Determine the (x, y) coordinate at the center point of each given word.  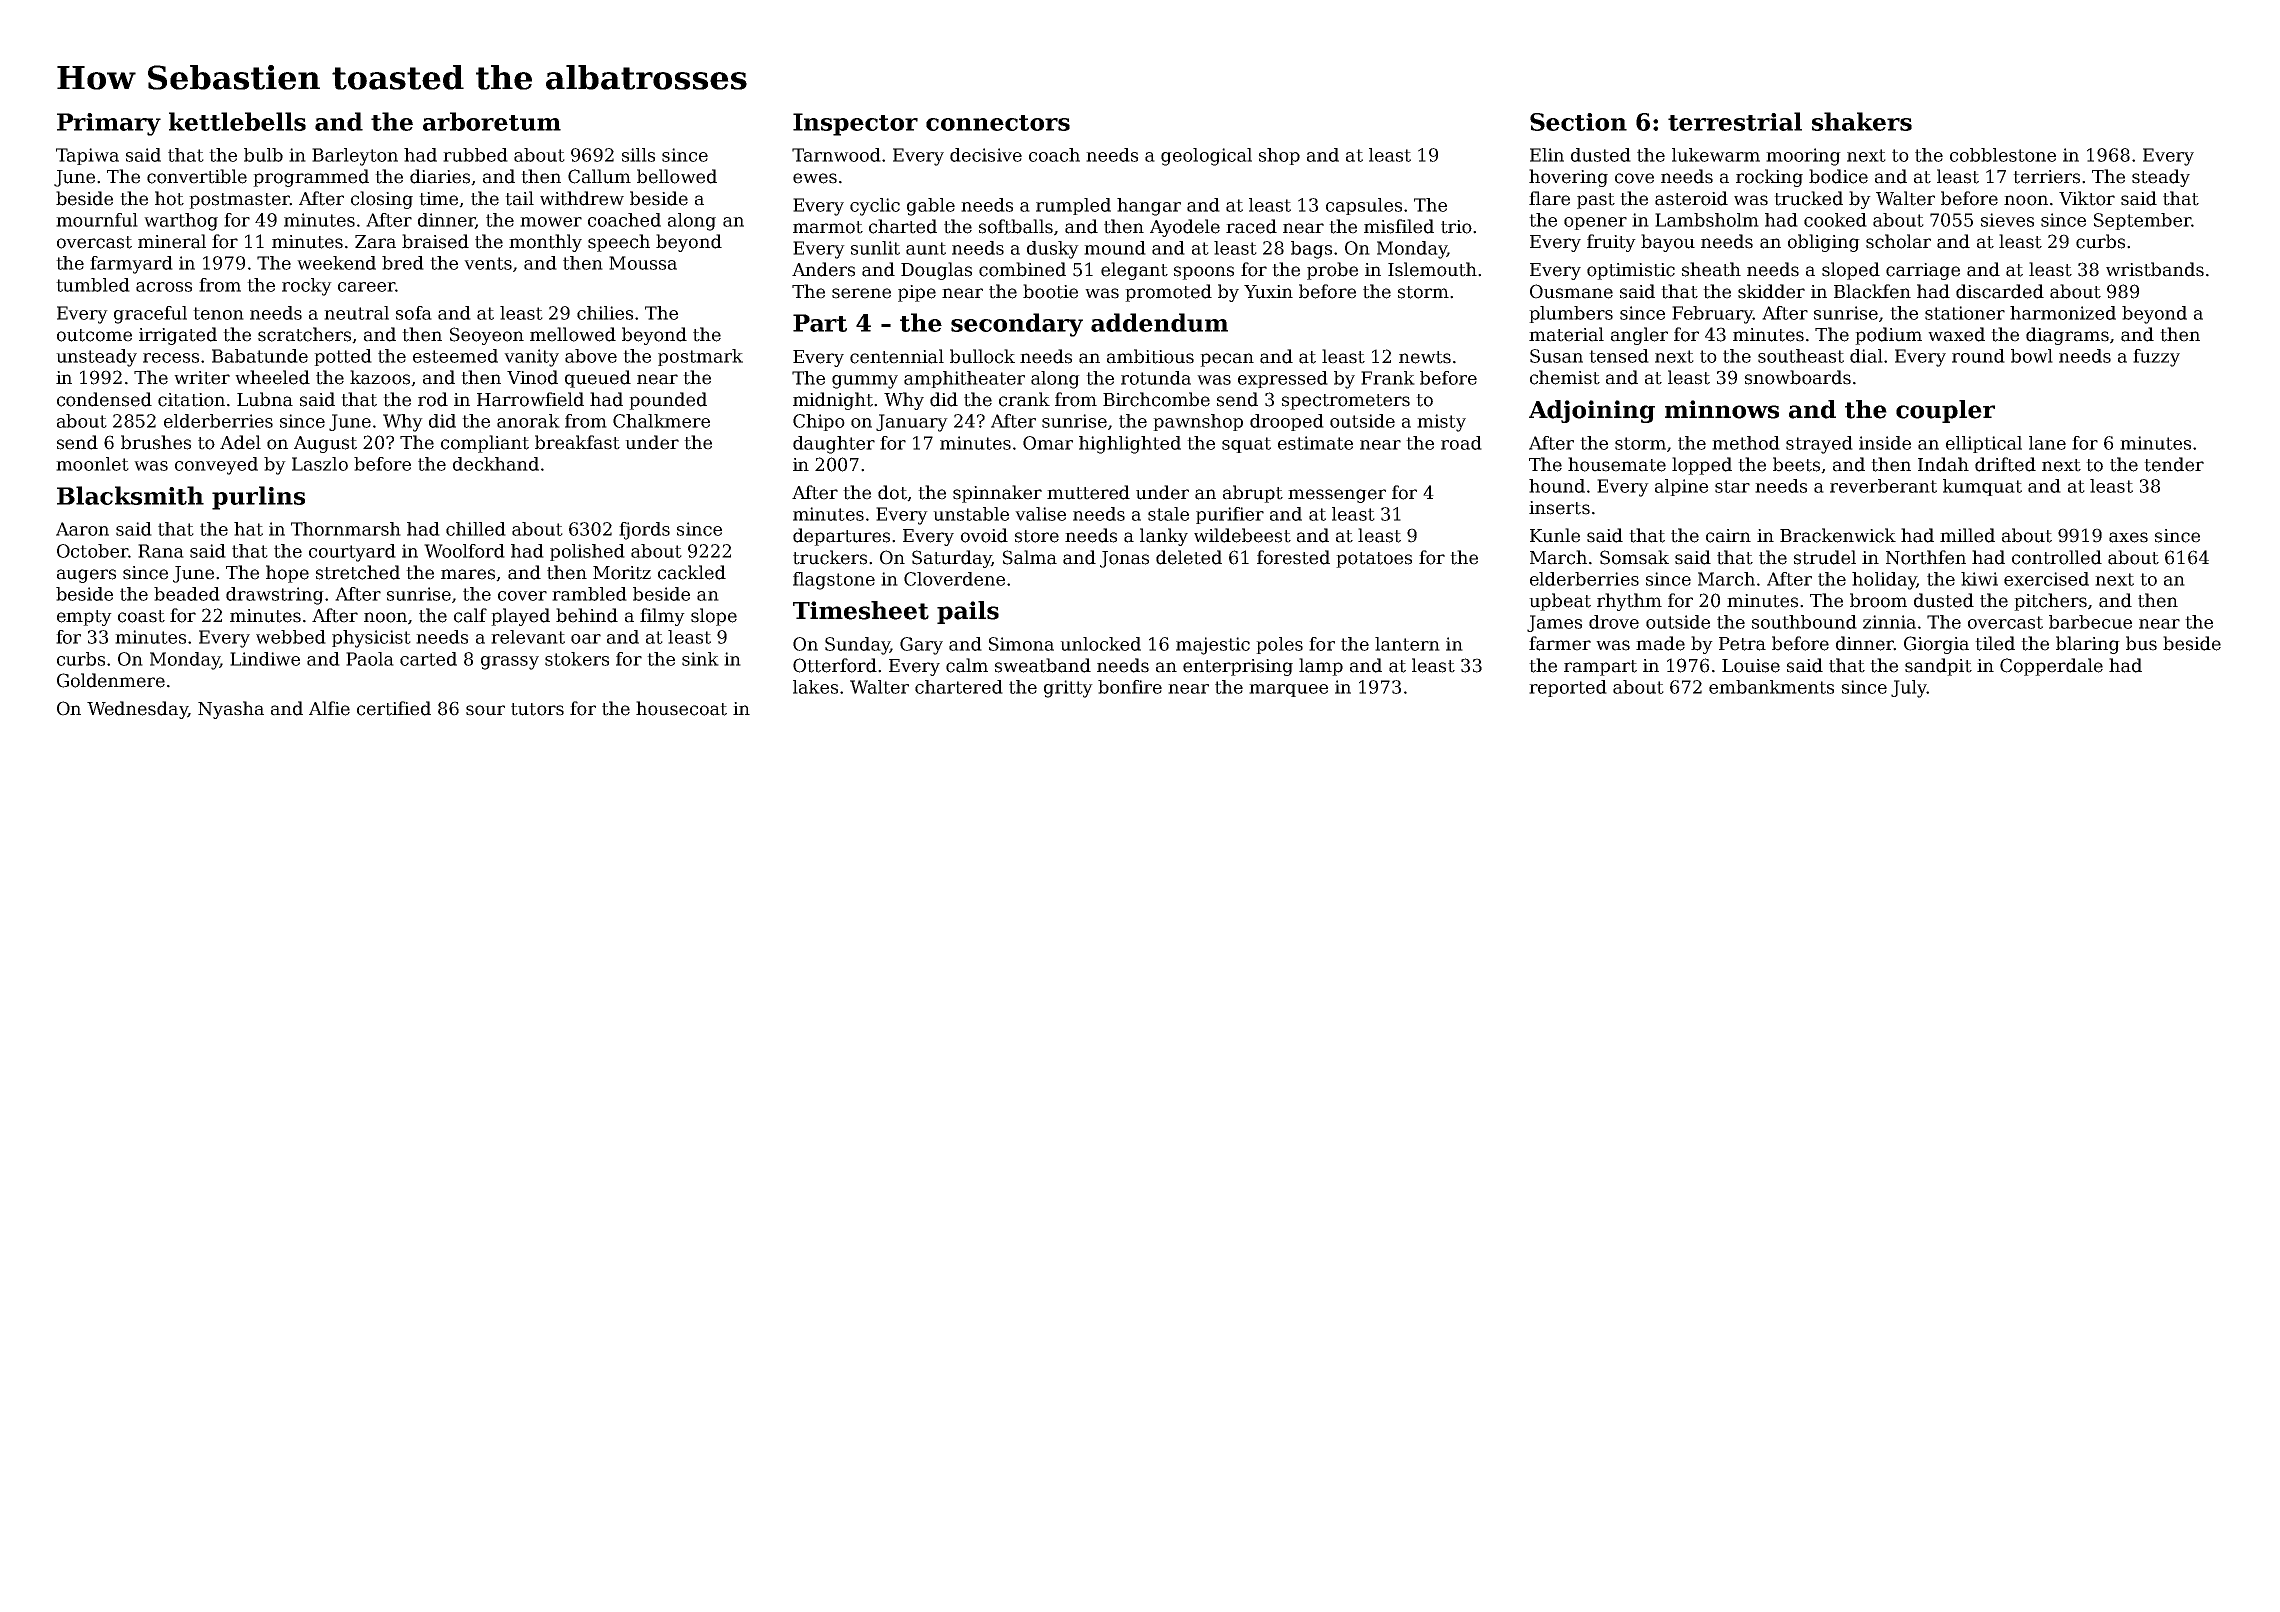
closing (382, 200)
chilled (476, 529)
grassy (510, 663)
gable (931, 207)
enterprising (1238, 667)
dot (892, 492)
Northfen (1926, 557)
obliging (1824, 243)
